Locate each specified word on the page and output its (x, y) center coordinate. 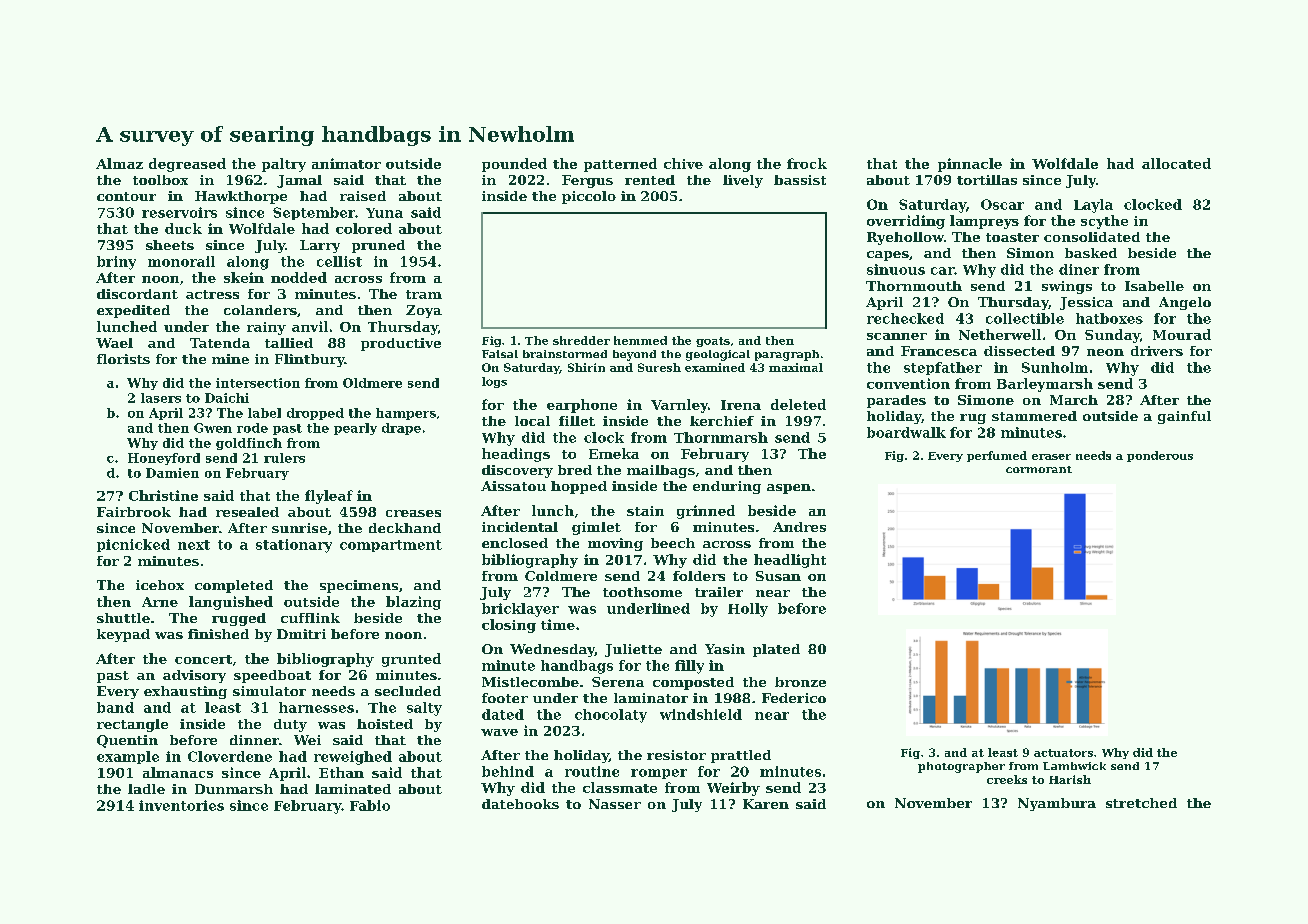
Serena (618, 682)
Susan (778, 576)
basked (1091, 253)
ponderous (1160, 456)
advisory (194, 676)
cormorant (1039, 469)
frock (807, 163)
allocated (1176, 163)
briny (116, 263)
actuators (1063, 753)
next (194, 545)
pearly (355, 429)
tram (424, 294)
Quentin (127, 741)
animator (346, 163)
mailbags (661, 471)
